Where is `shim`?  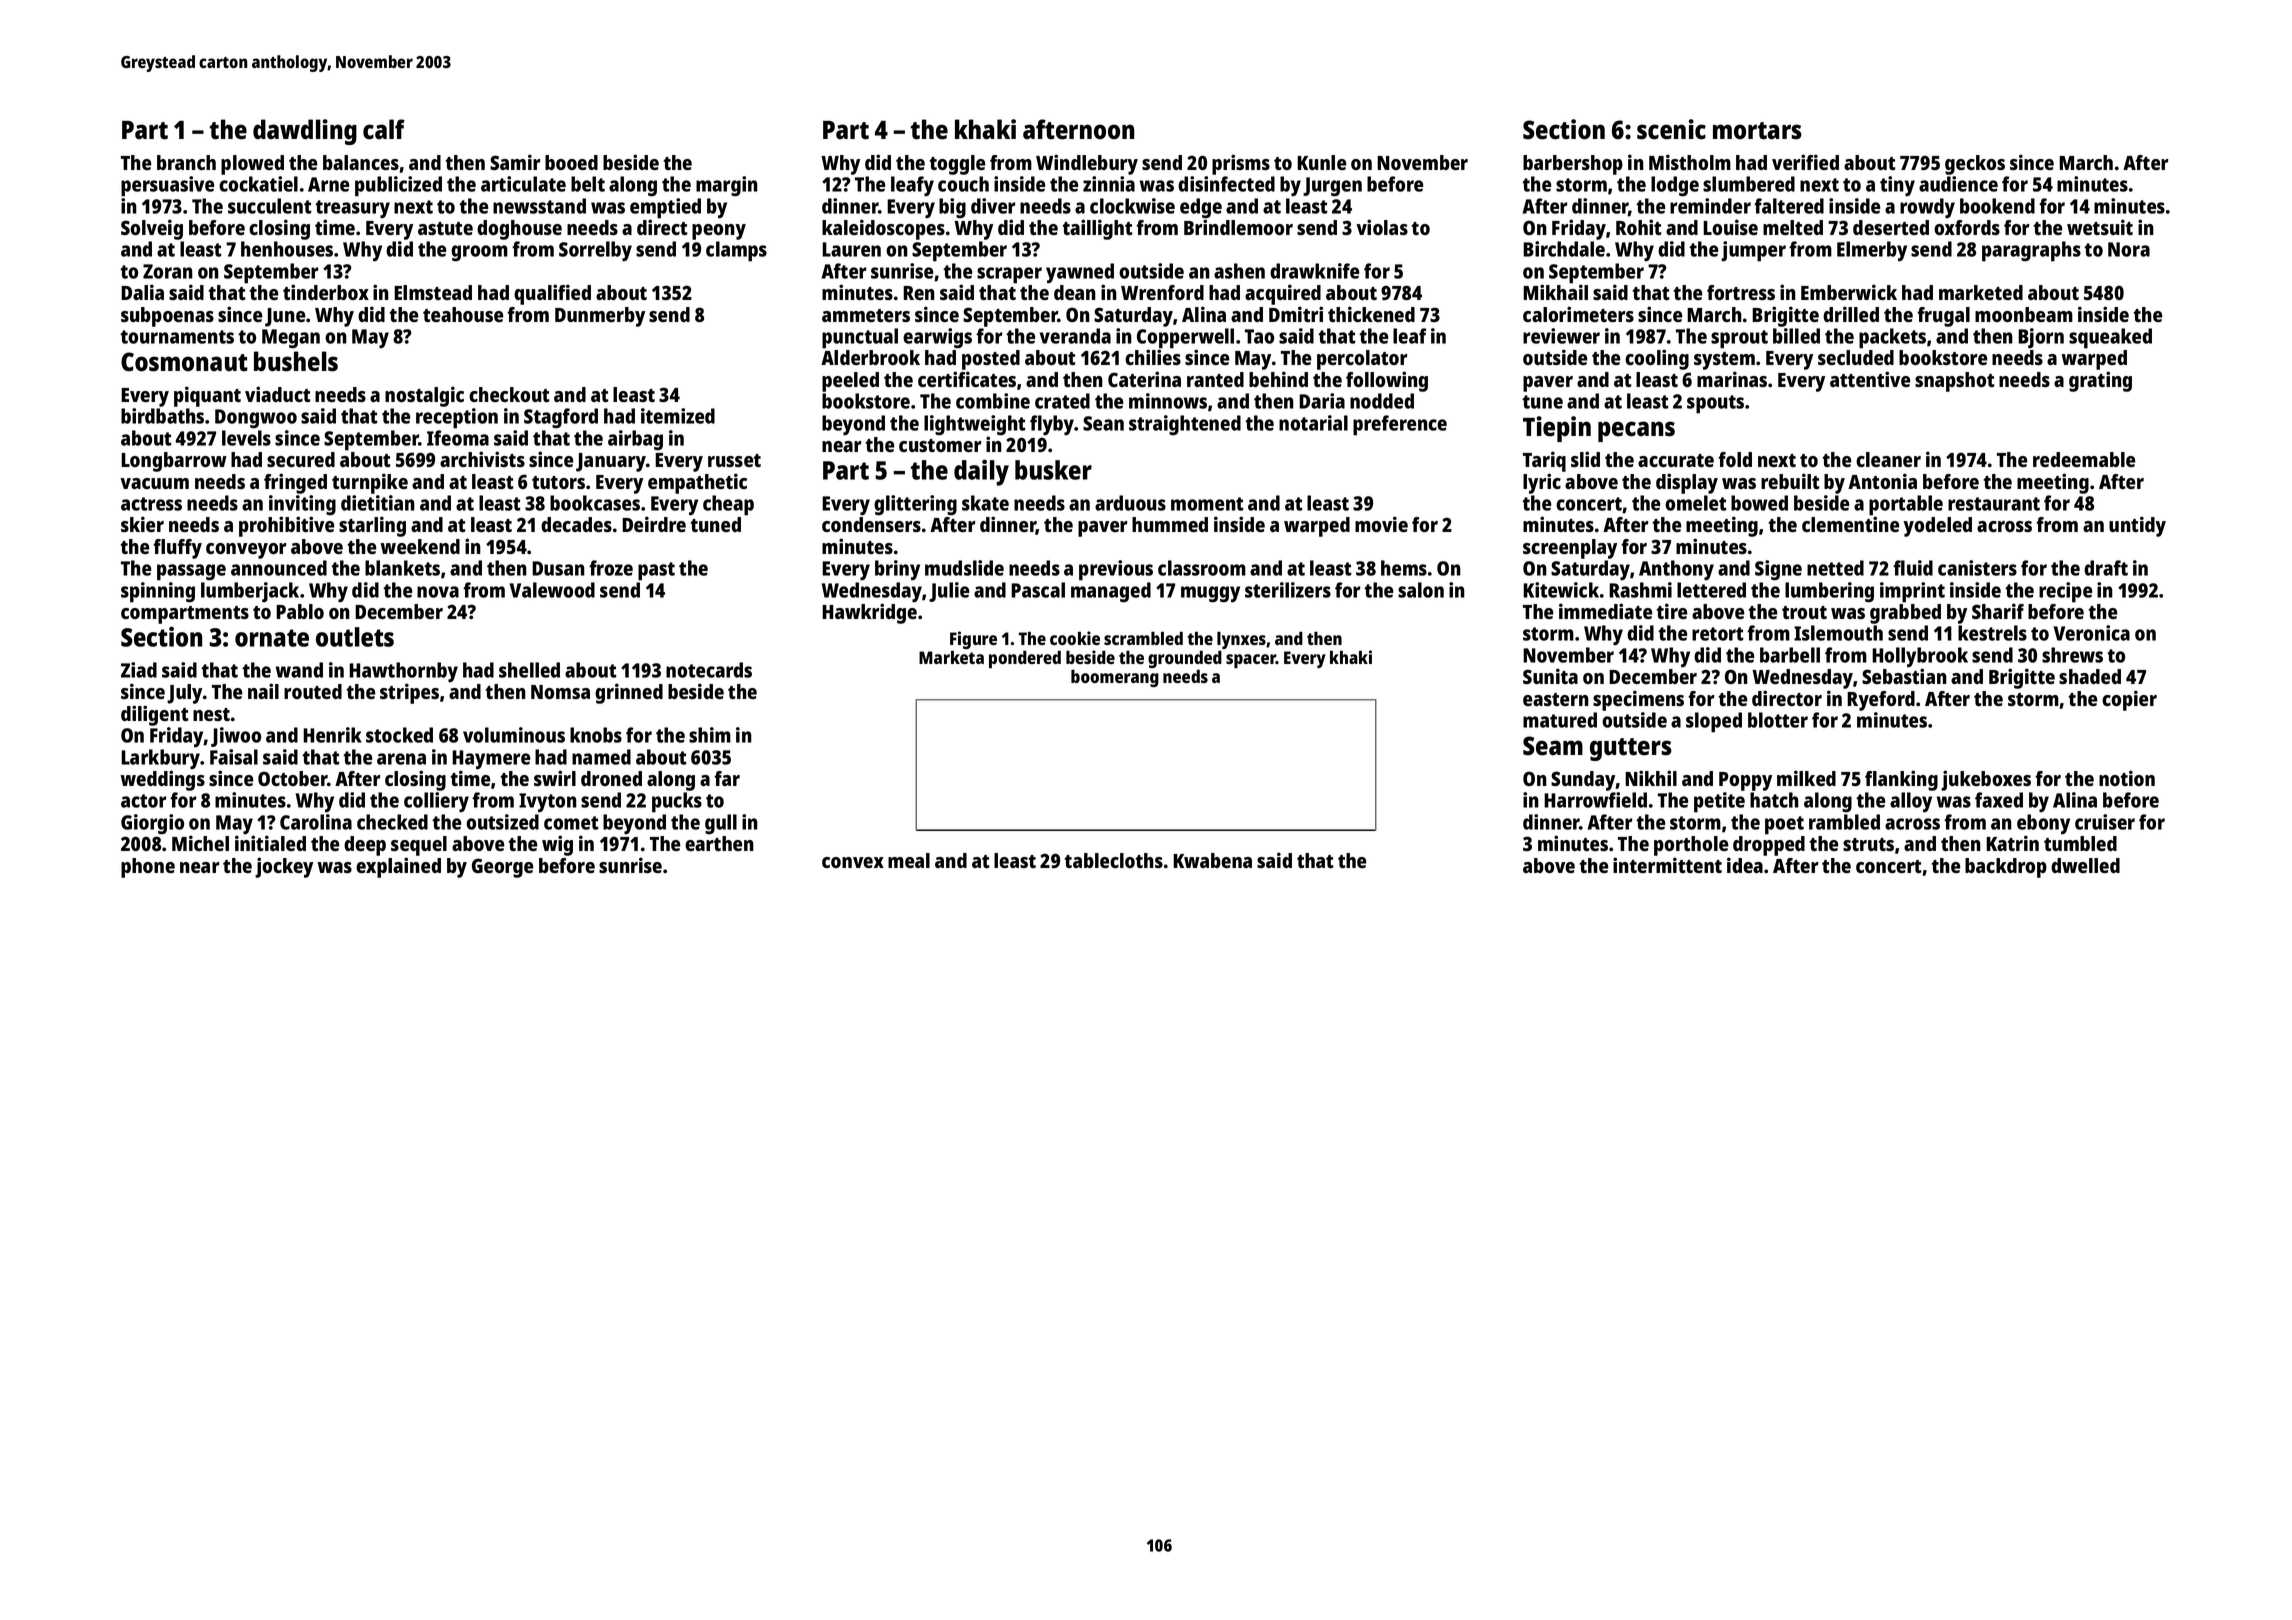 shim is located at coordinates (710, 735).
